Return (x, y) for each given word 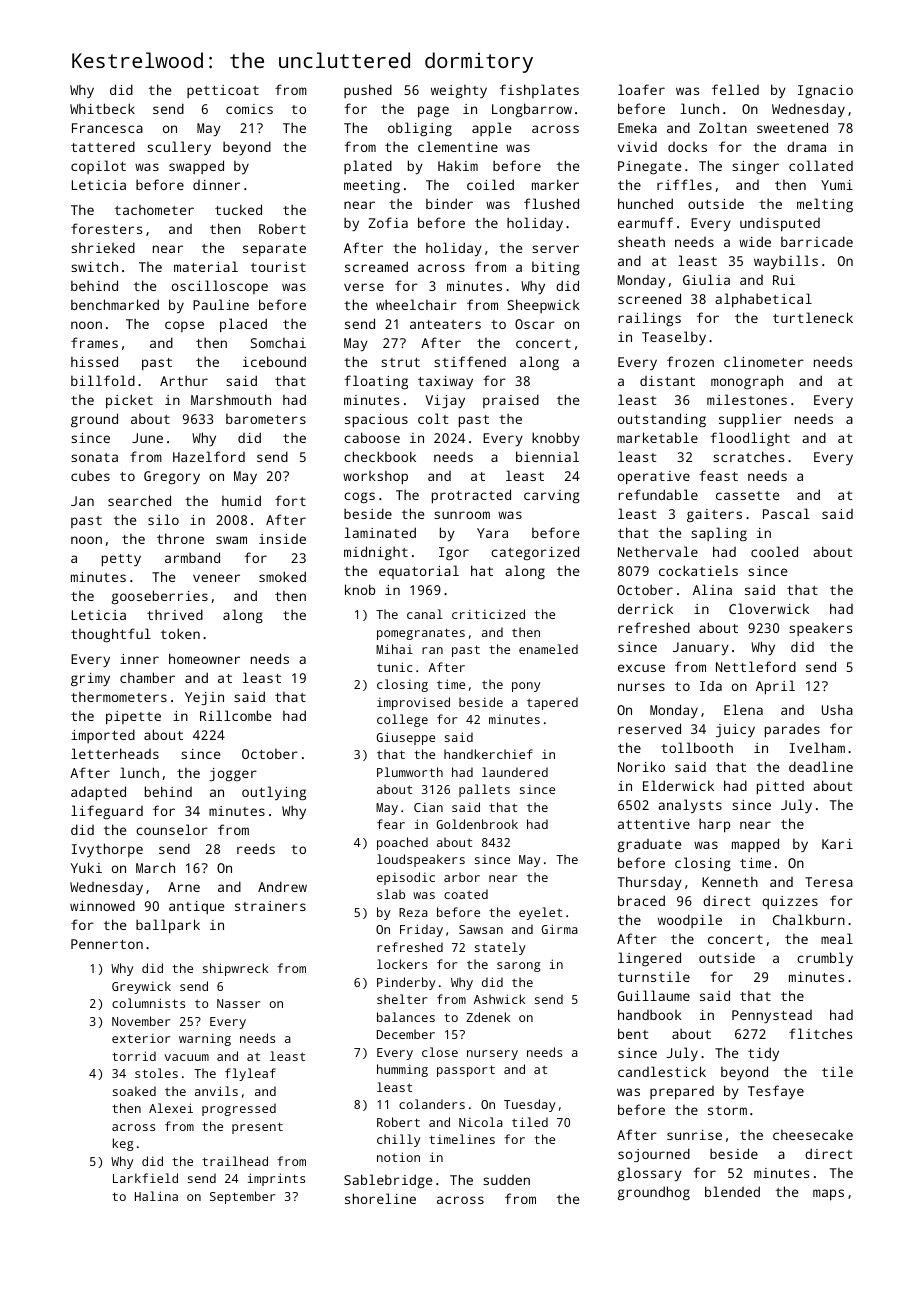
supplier (750, 420)
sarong (519, 967)
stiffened (470, 361)
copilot (98, 167)
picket (129, 401)
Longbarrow (532, 110)
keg (123, 1144)
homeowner (204, 658)
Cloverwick (769, 608)
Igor (454, 553)
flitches (820, 1033)
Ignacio (825, 91)
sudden (506, 1180)
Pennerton (107, 944)
